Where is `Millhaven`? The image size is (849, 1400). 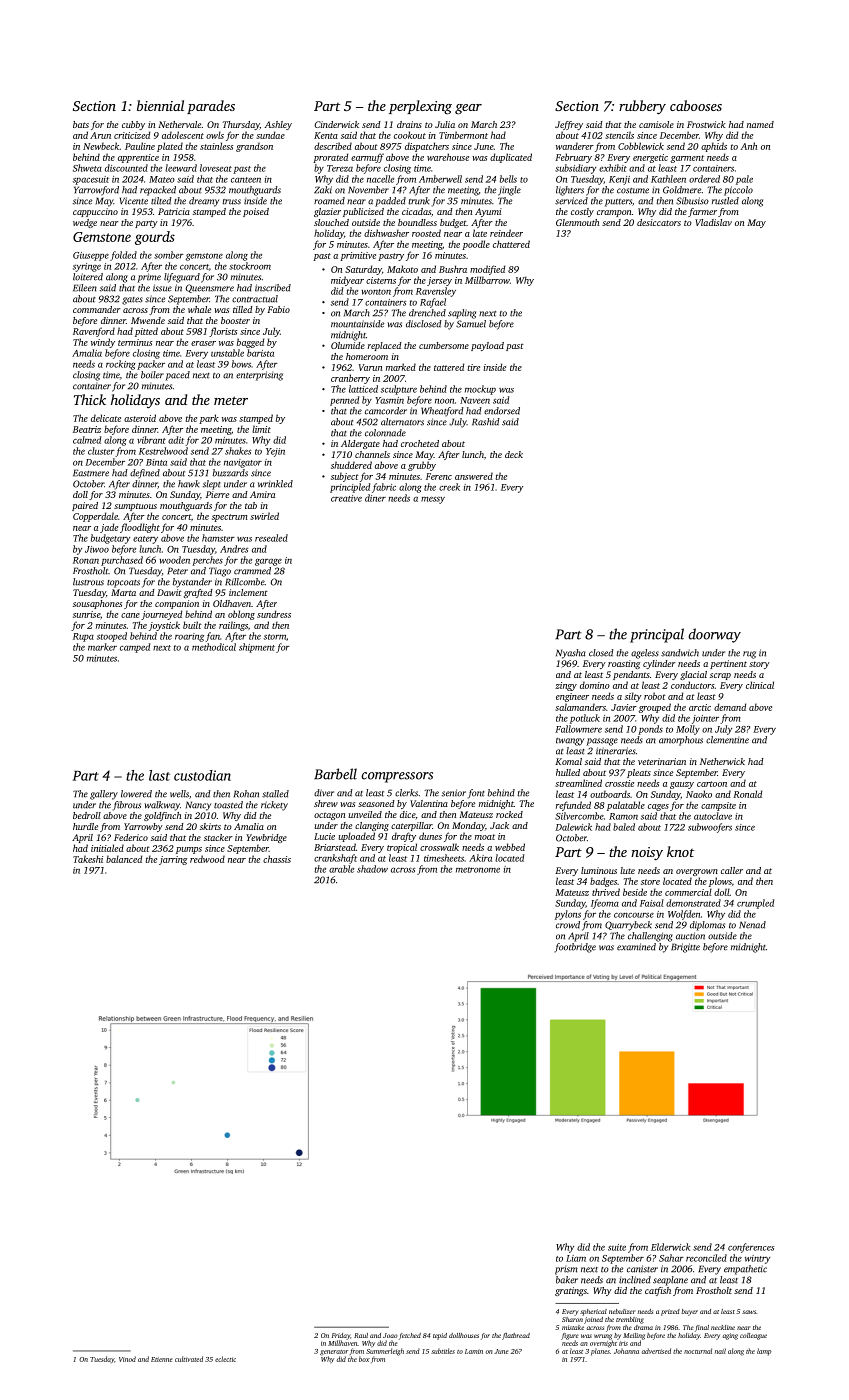 Millhaven is located at coordinates (343, 1343).
